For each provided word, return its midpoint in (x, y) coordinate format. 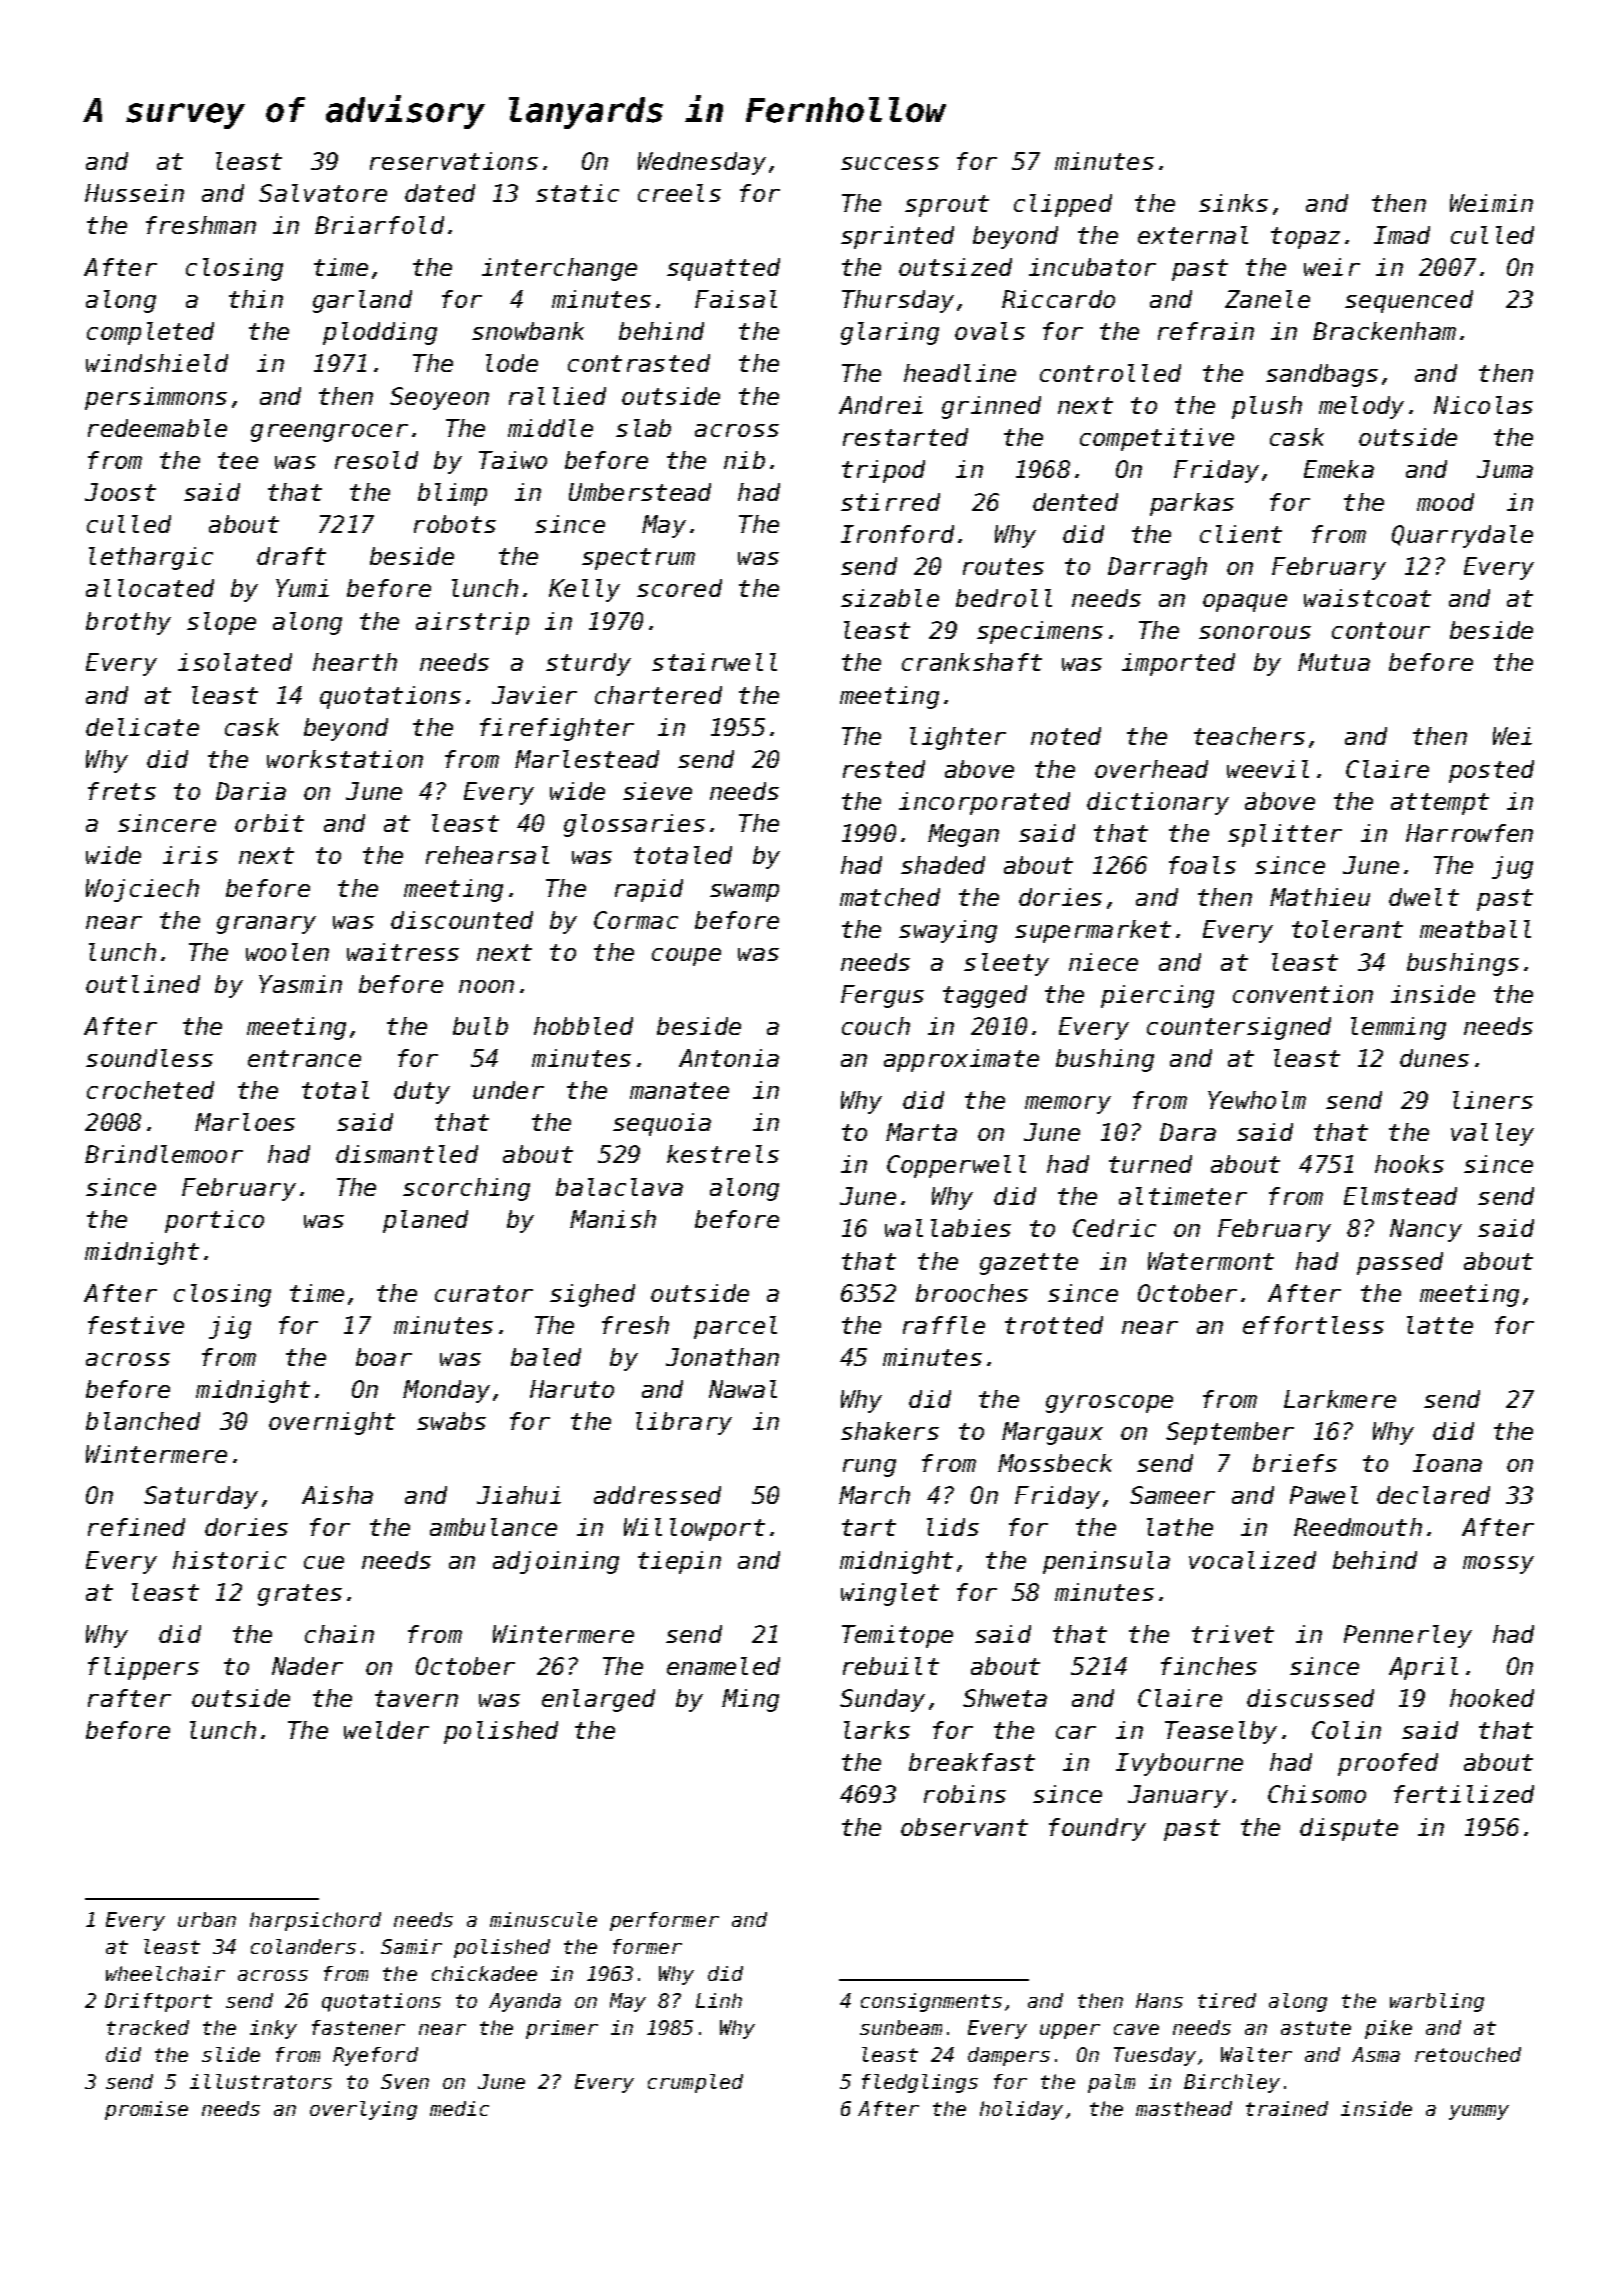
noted (1066, 736)
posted (1491, 771)
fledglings (920, 2083)
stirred (890, 502)
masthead (1184, 2108)
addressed (657, 1495)
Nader (307, 1666)
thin (256, 299)
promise (146, 2110)
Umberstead (640, 492)
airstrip (472, 623)
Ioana (1447, 1463)
